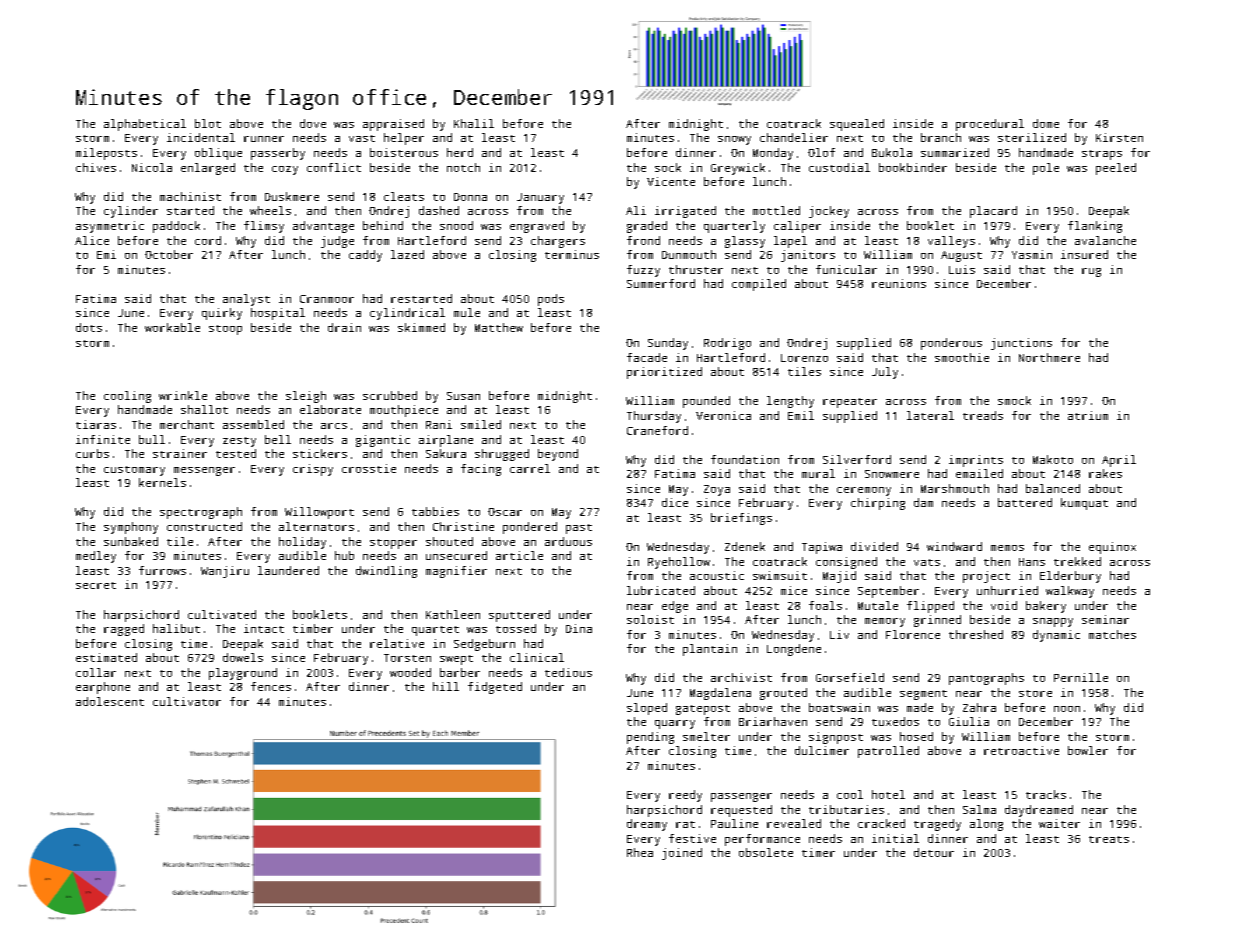  Describe the element at coordinates (334, 167) in the page. I see `conflict` at that location.
